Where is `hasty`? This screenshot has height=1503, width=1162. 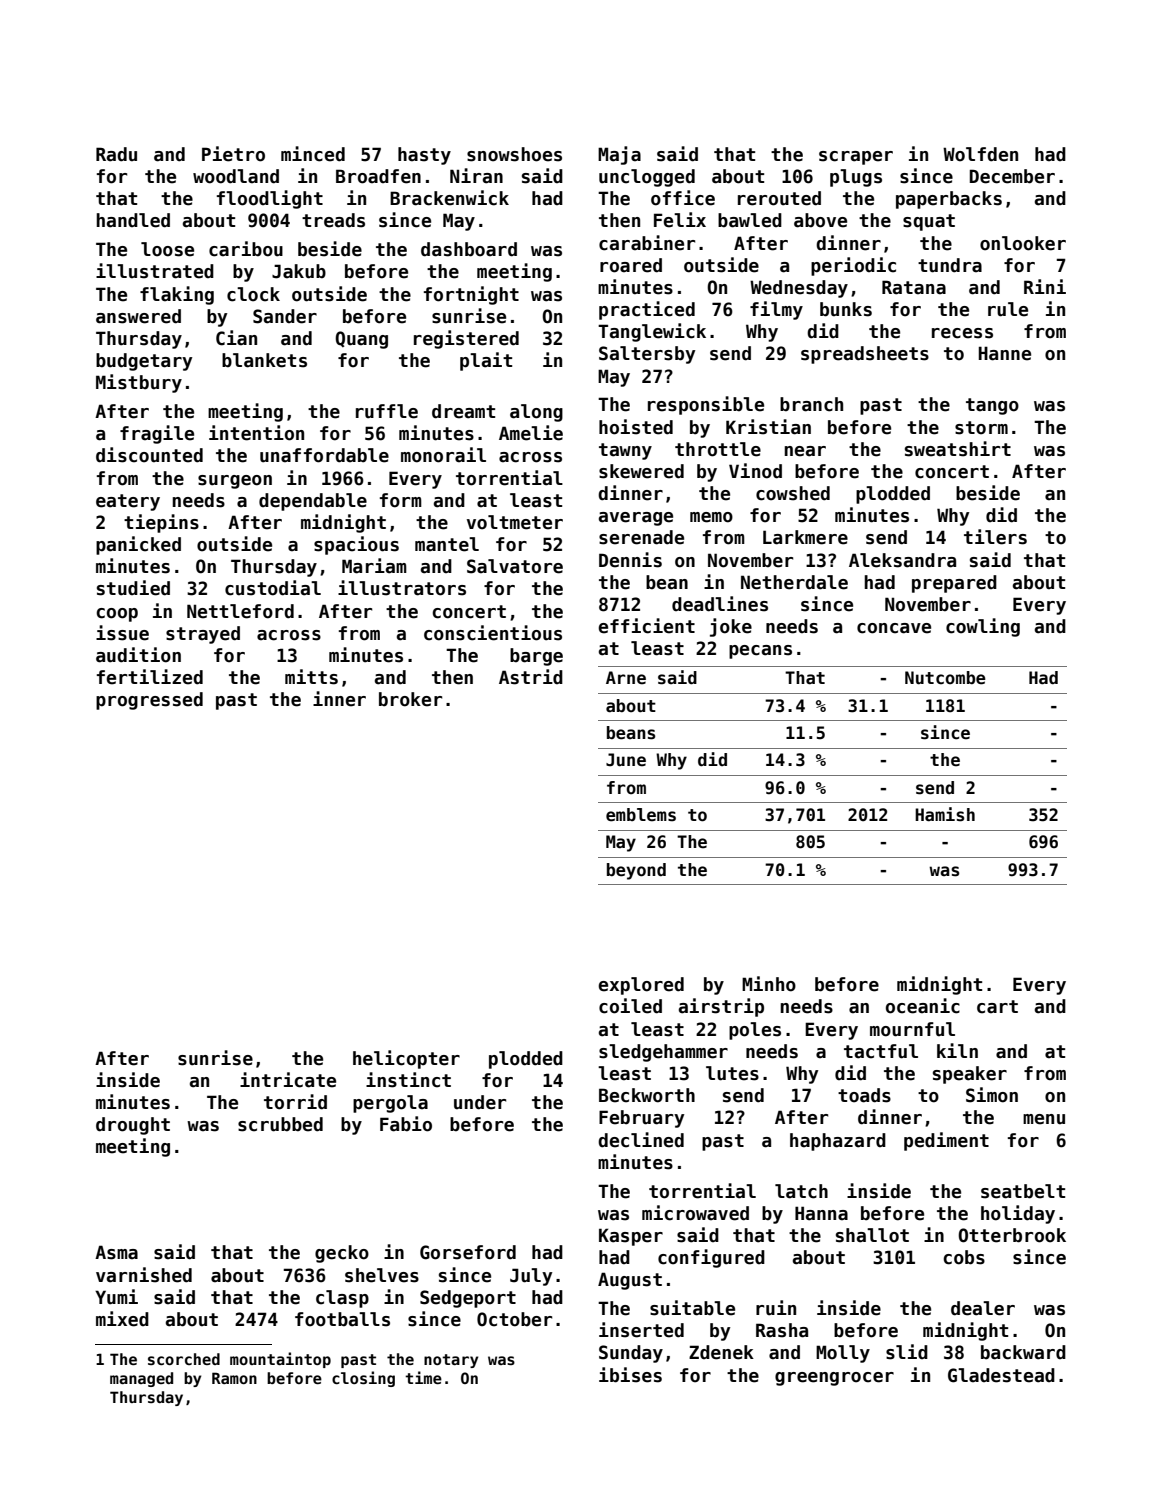
hasty is located at coordinates (424, 156).
